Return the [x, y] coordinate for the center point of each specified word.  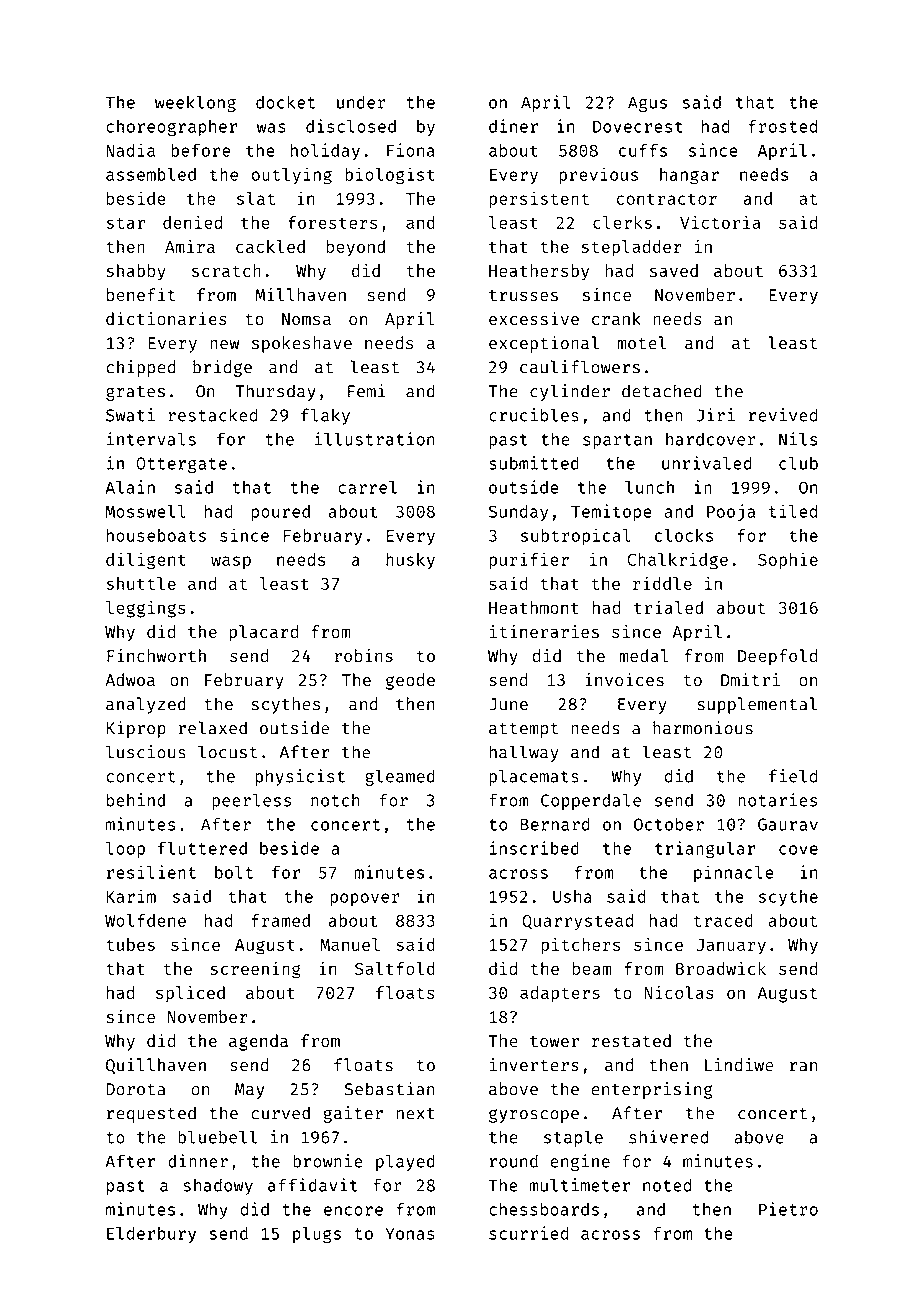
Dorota [135, 1089]
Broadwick [721, 968]
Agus [647, 104]
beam [592, 968]
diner [513, 126]
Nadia [130, 150]
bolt [234, 872]
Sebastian [390, 1089]
